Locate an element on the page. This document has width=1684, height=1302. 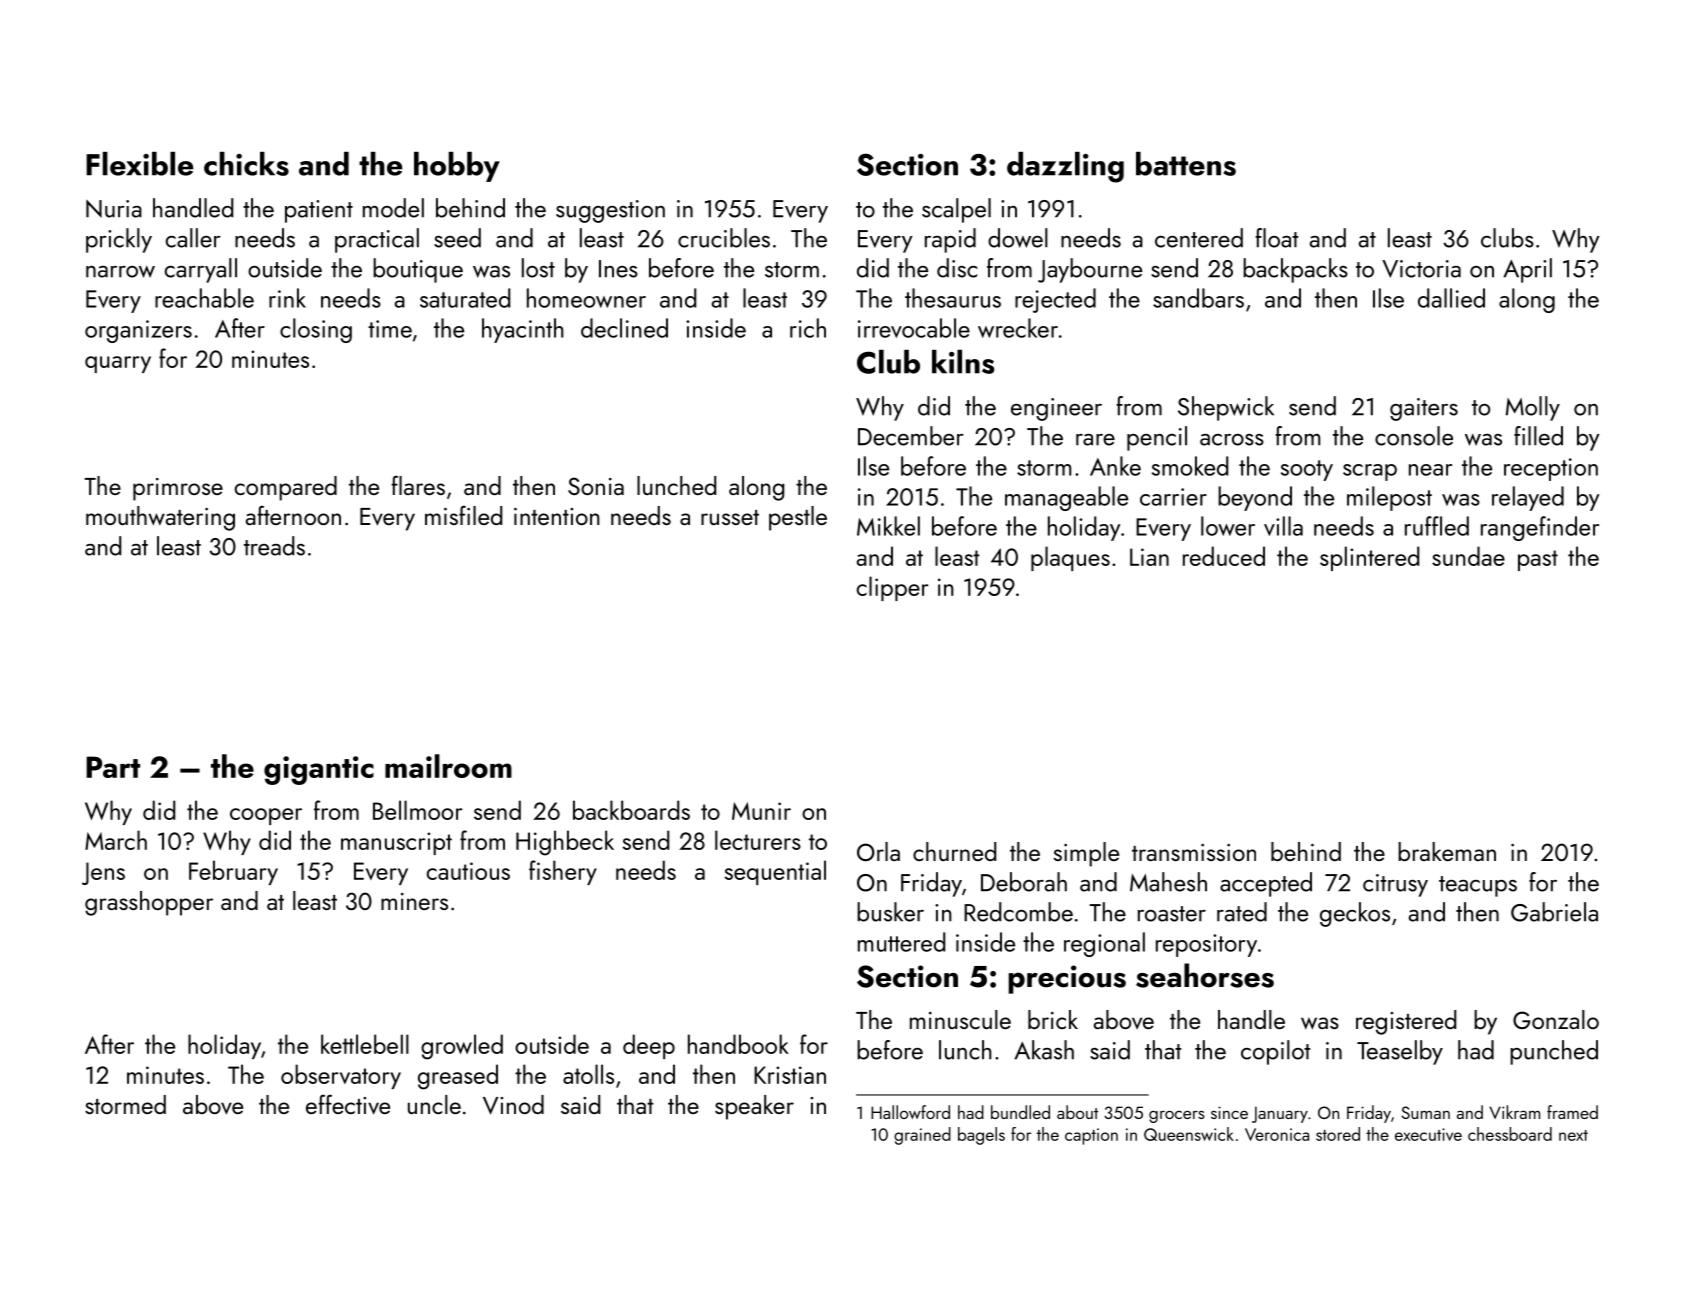
declined is located at coordinates (624, 328).
